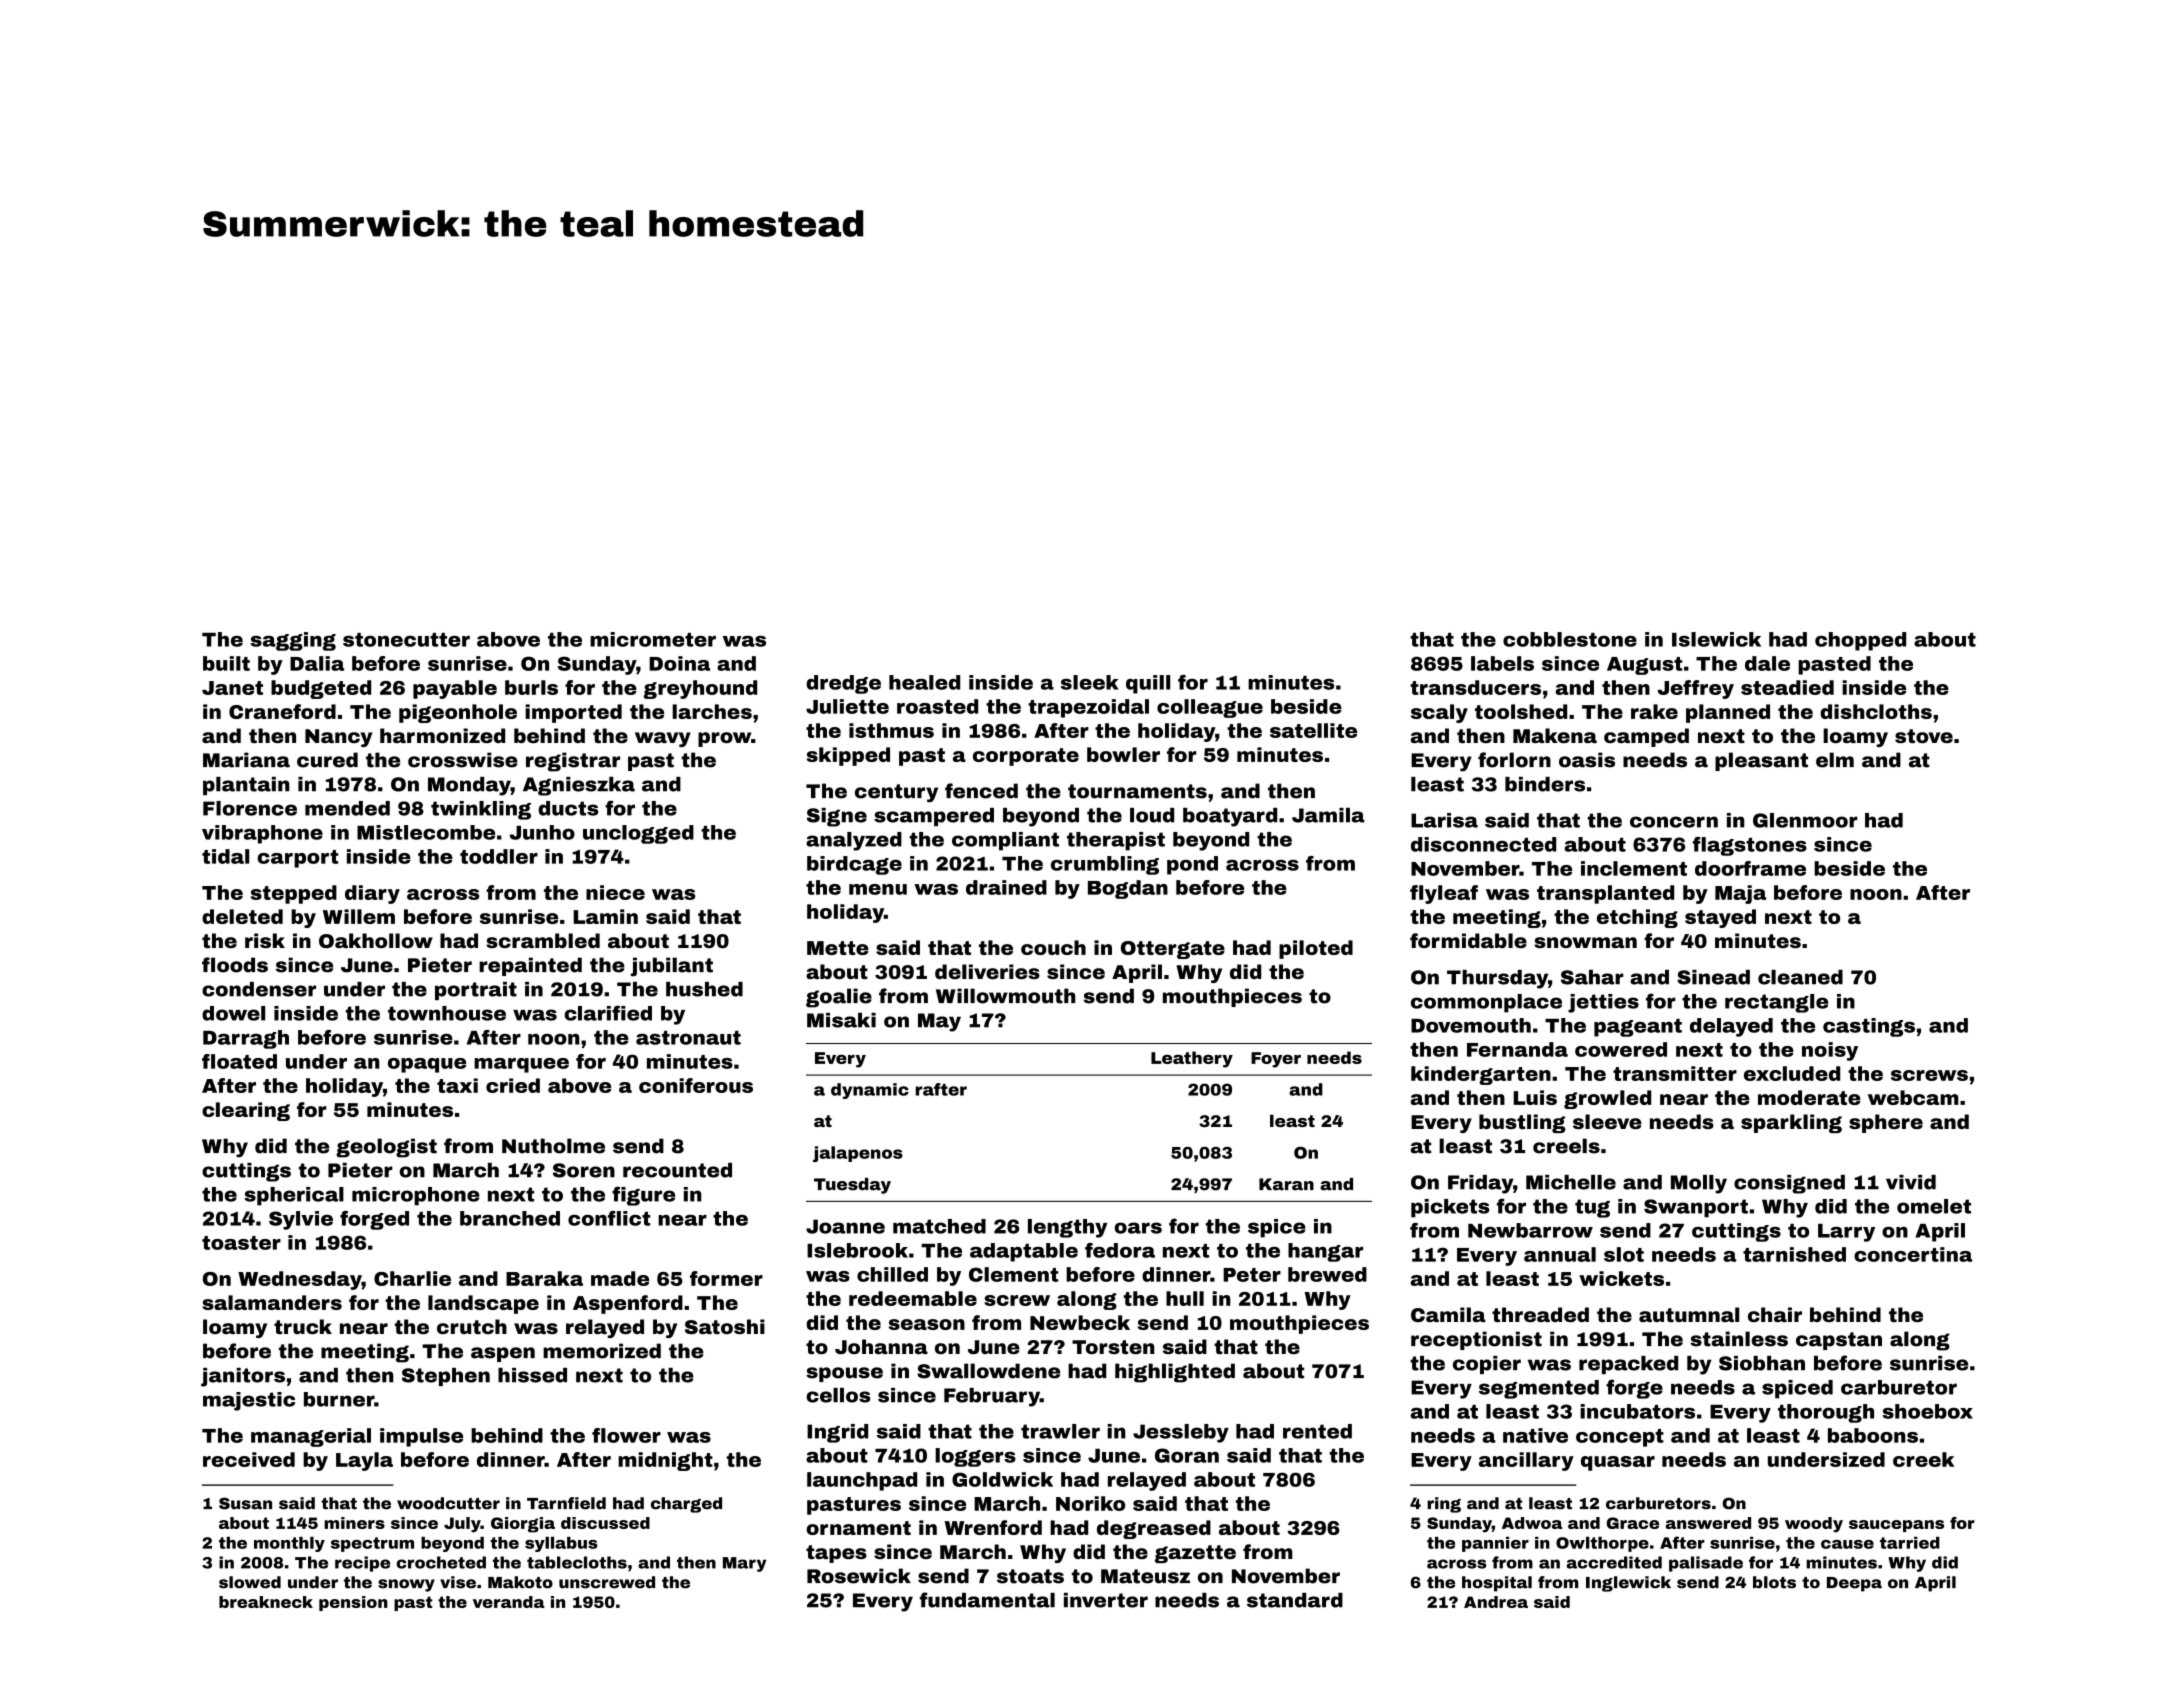 The width and height of the document is (2178, 1683). What do you see at coordinates (1570, 639) in the document?
I see `cobblestone` at bounding box center [1570, 639].
